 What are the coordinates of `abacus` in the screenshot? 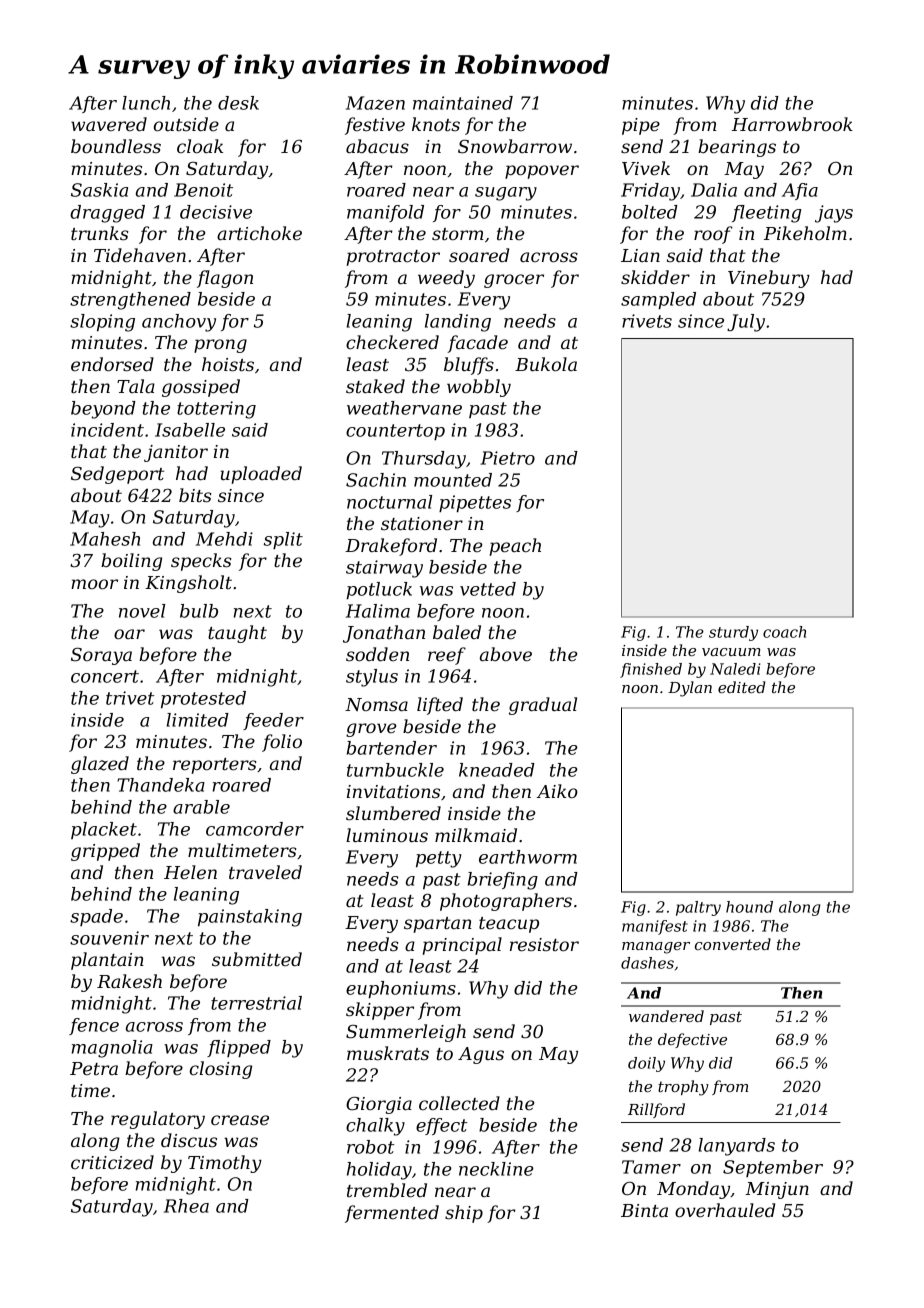 It's located at (377, 146).
